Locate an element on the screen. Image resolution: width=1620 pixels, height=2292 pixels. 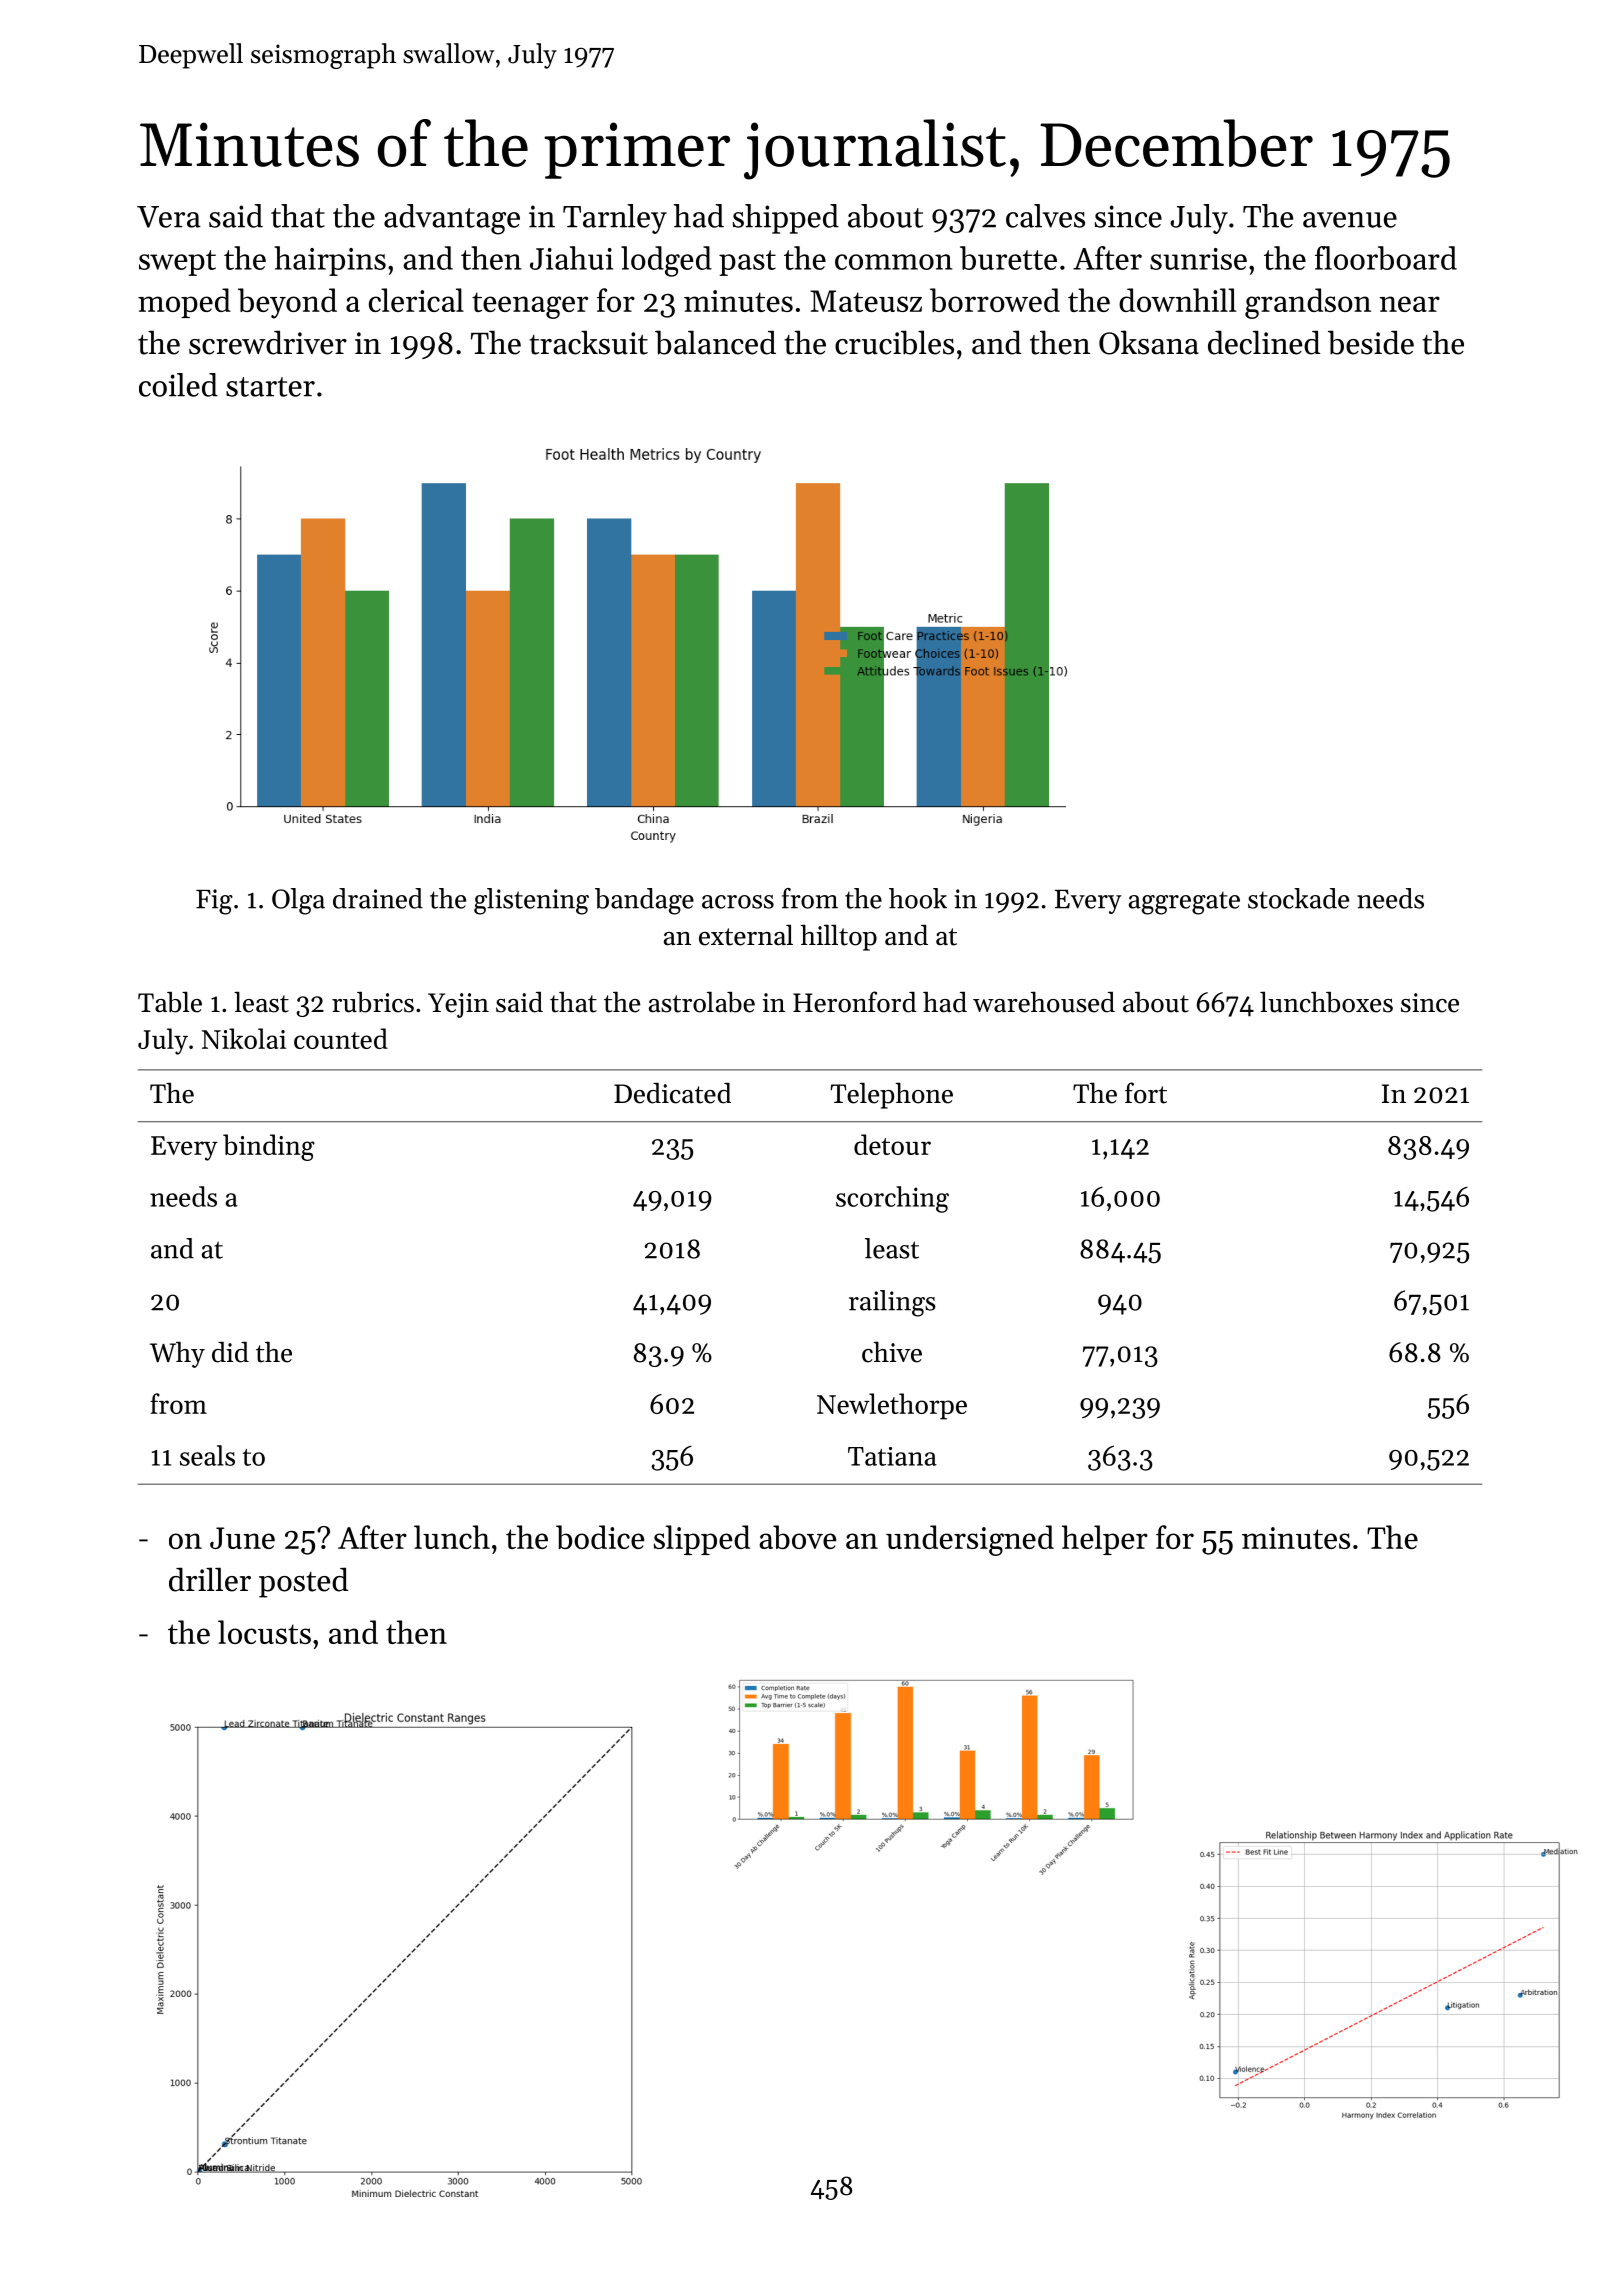
did is located at coordinates (230, 1352).
